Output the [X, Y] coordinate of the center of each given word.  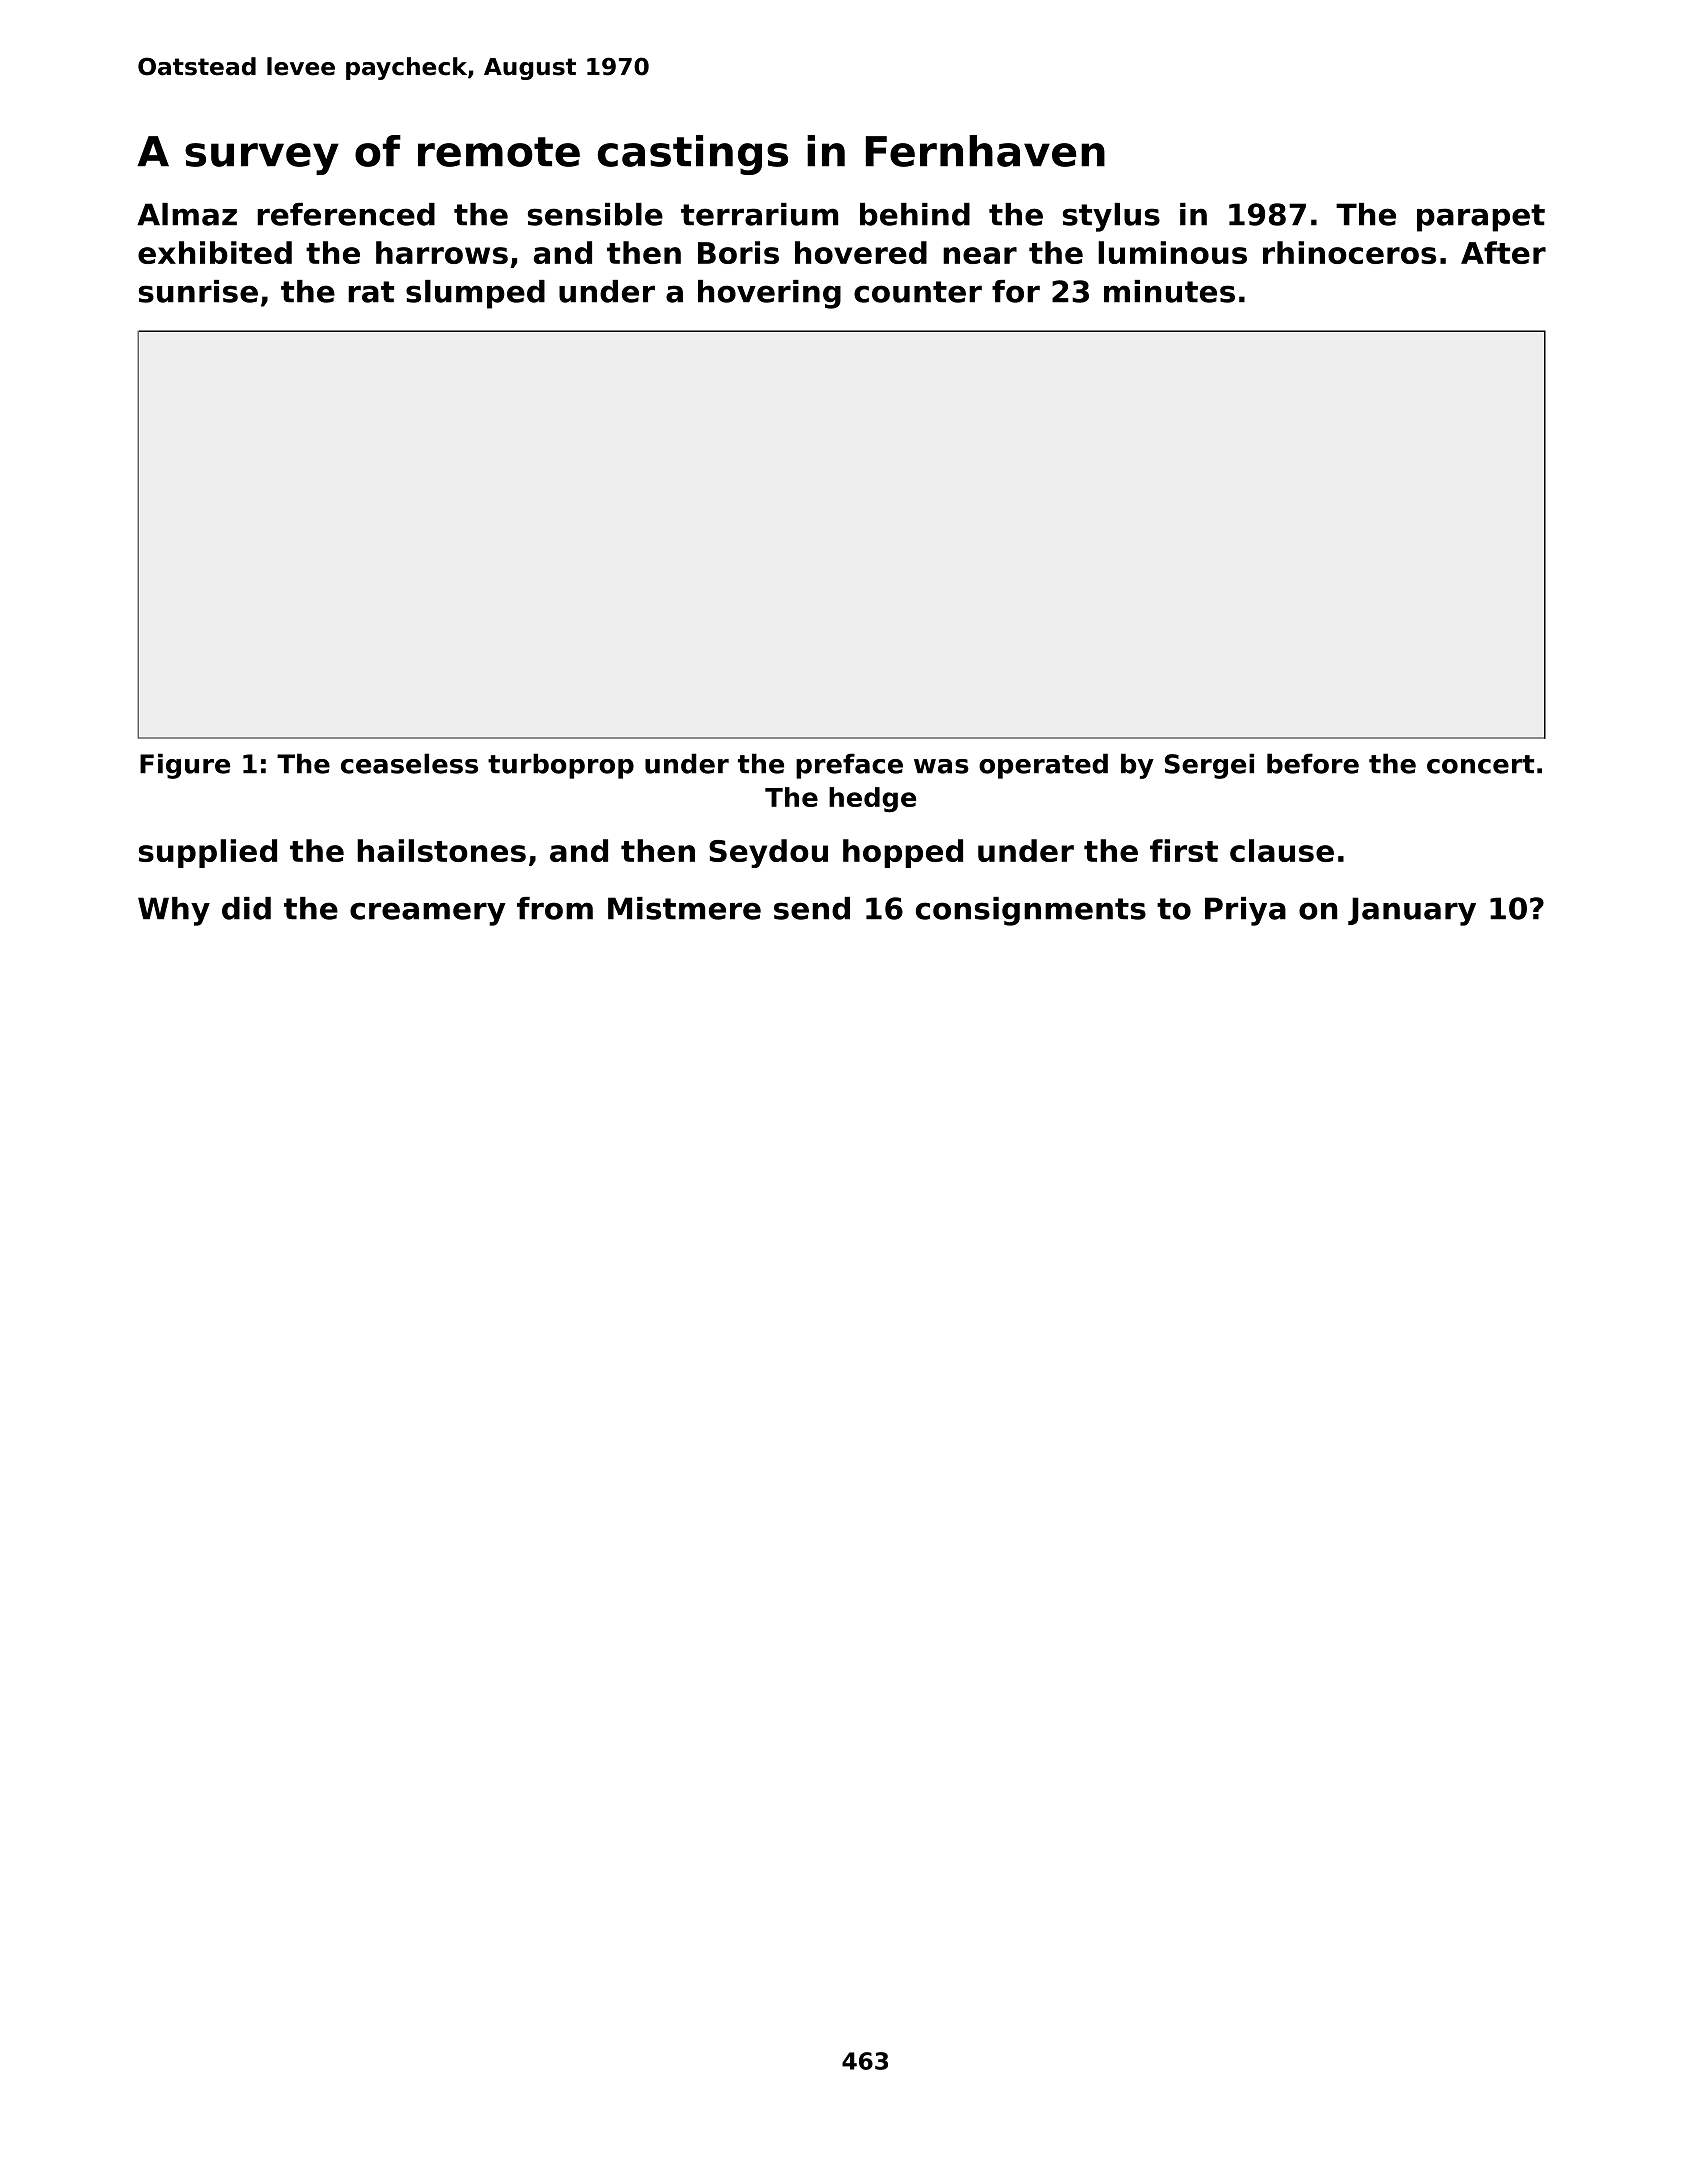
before [1313, 763]
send [812, 908]
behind [915, 214]
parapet [1481, 218]
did [246, 908]
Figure [185, 766]
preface [849, 766]
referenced [346, 214]
